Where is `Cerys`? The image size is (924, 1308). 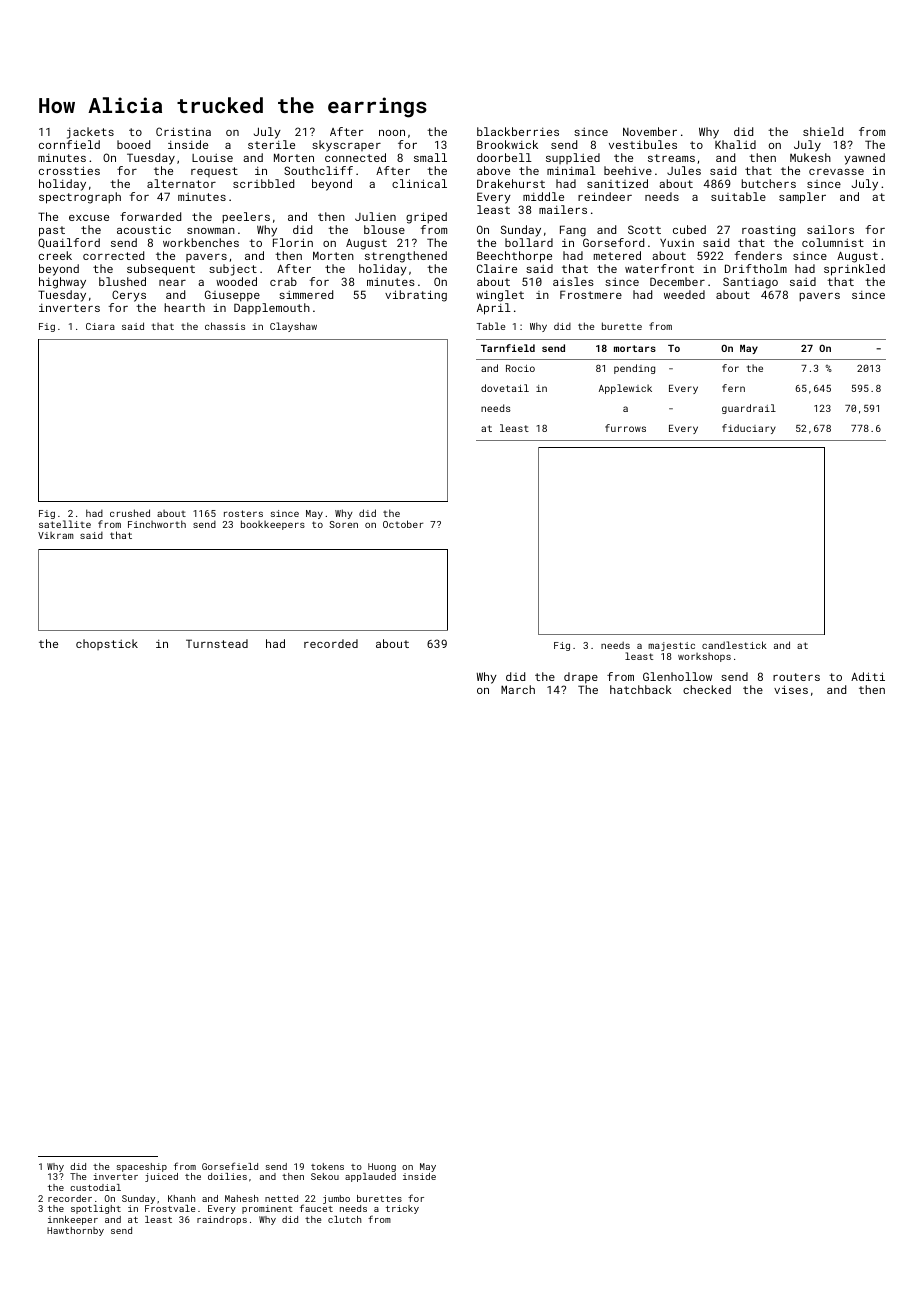 Cerys is located at coordinates (129, 296).
